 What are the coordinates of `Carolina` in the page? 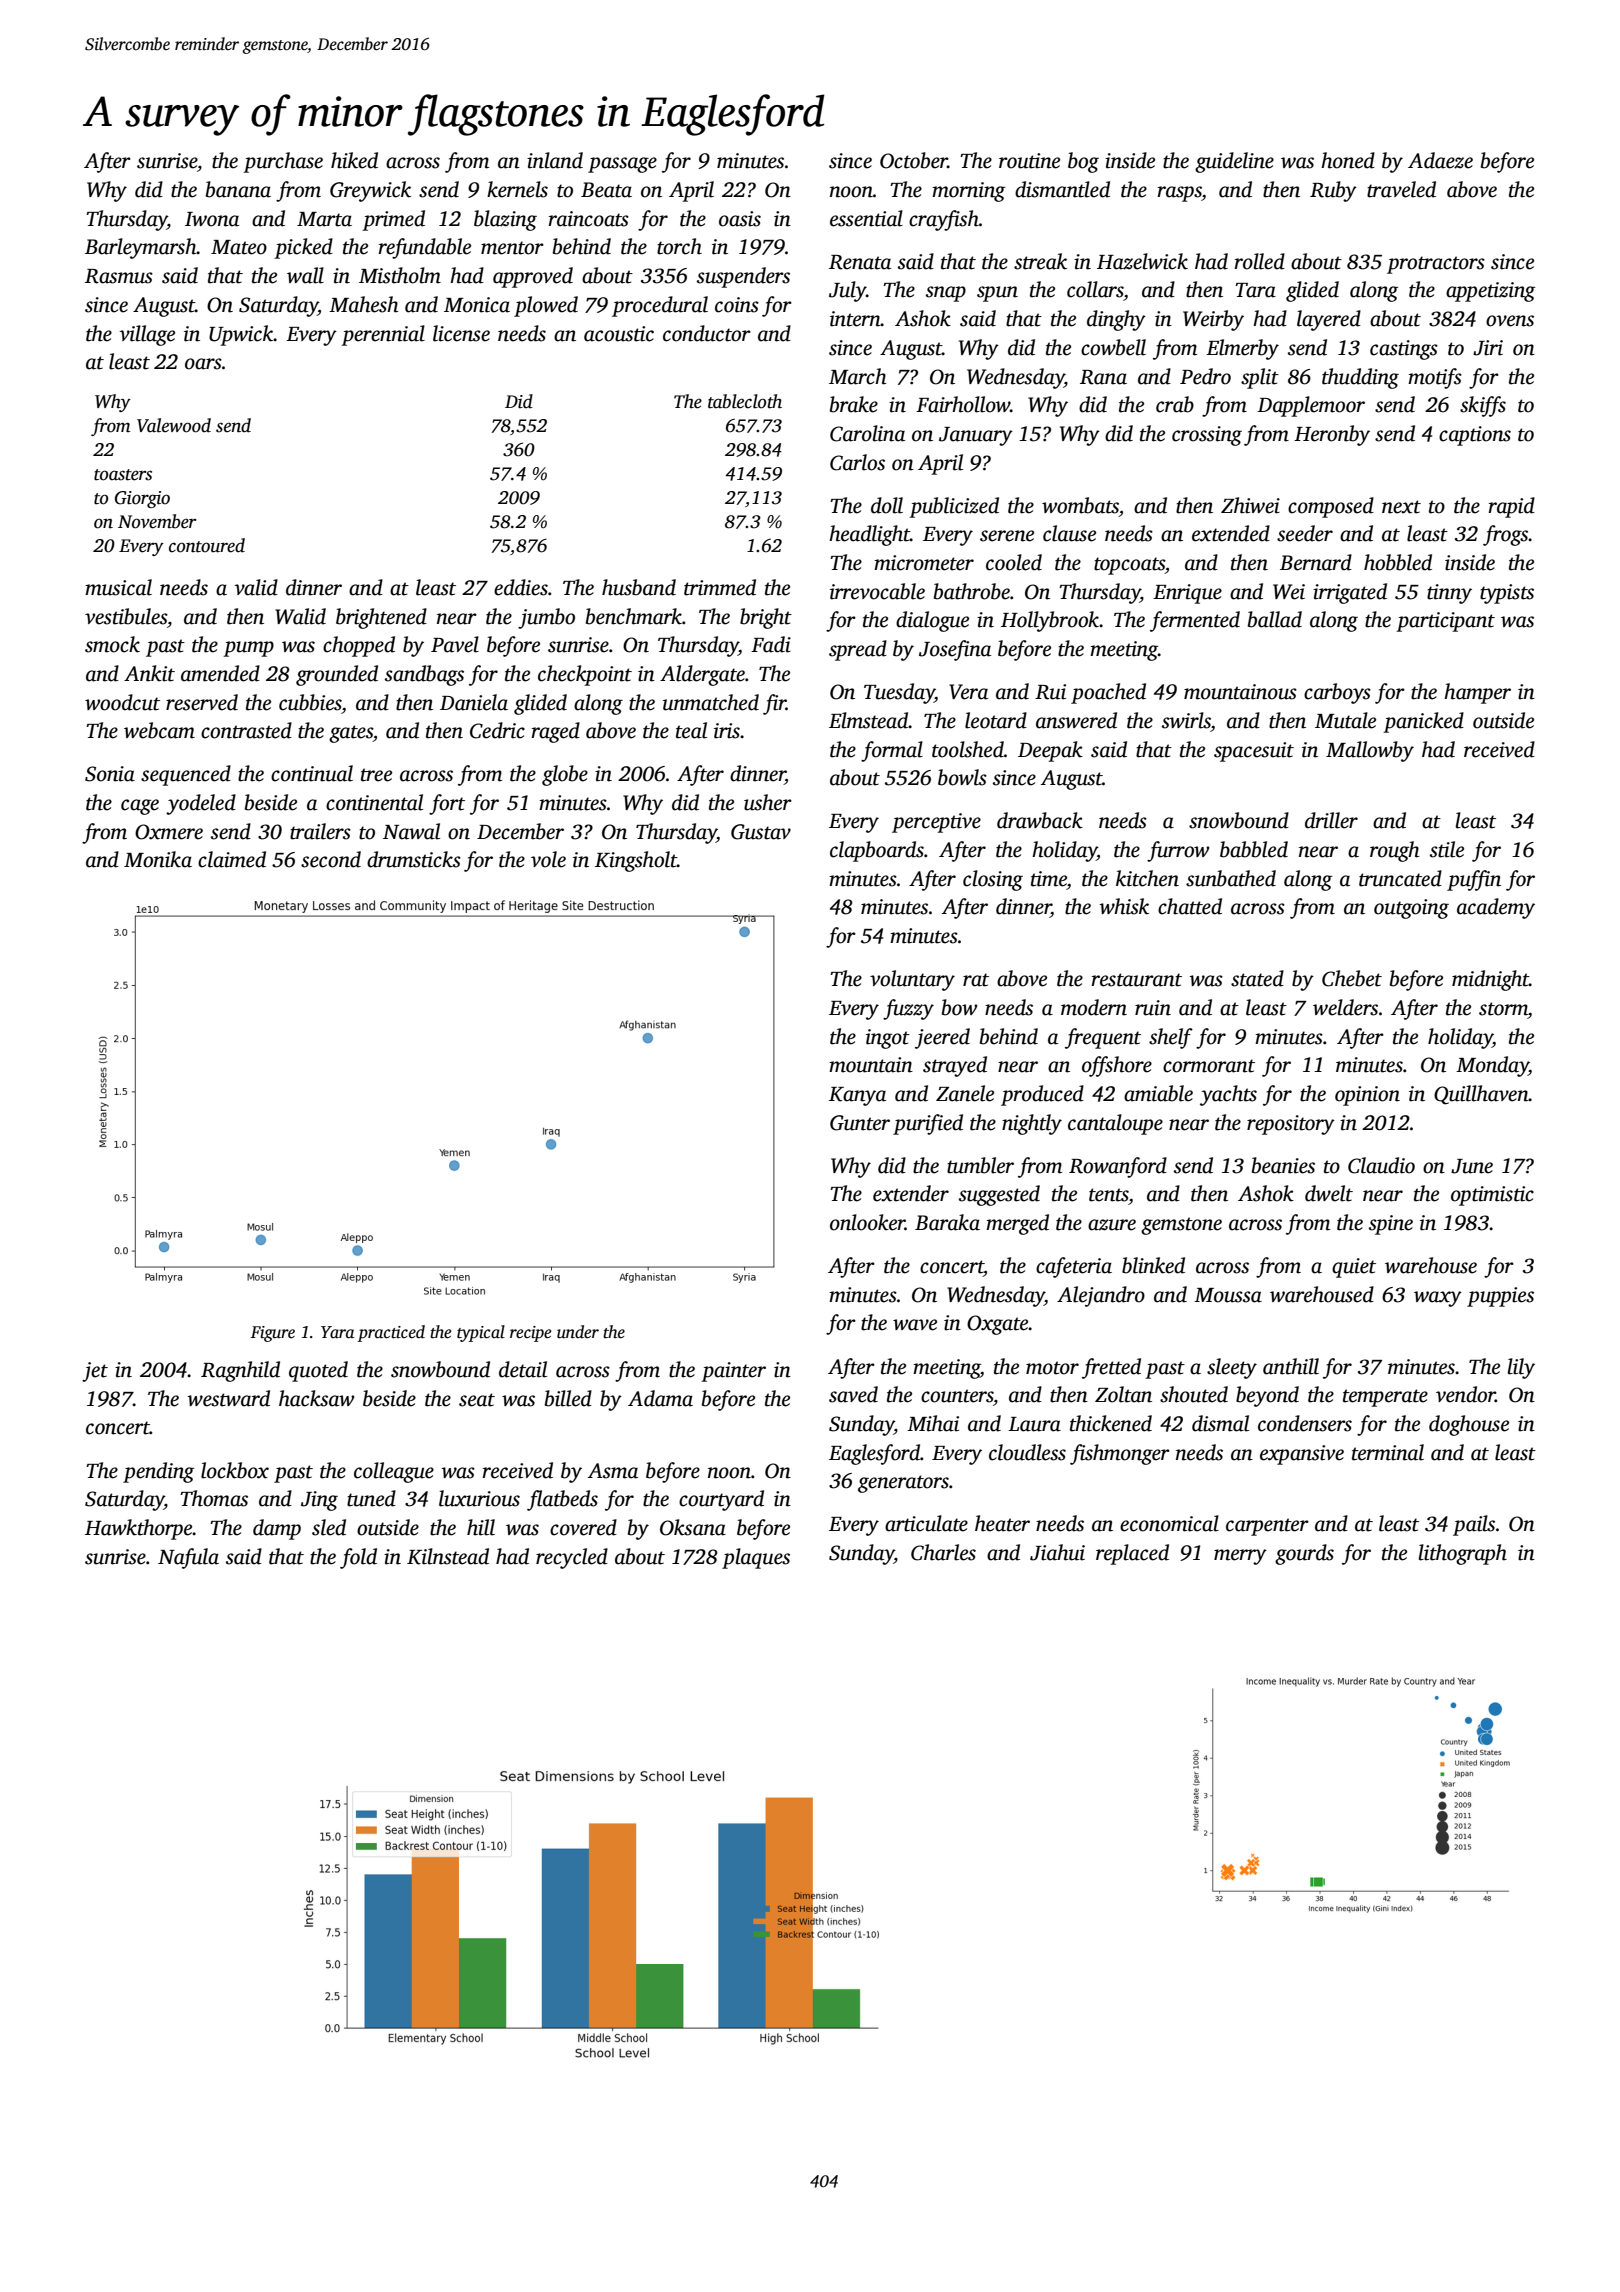 It's located at (867, 433).
